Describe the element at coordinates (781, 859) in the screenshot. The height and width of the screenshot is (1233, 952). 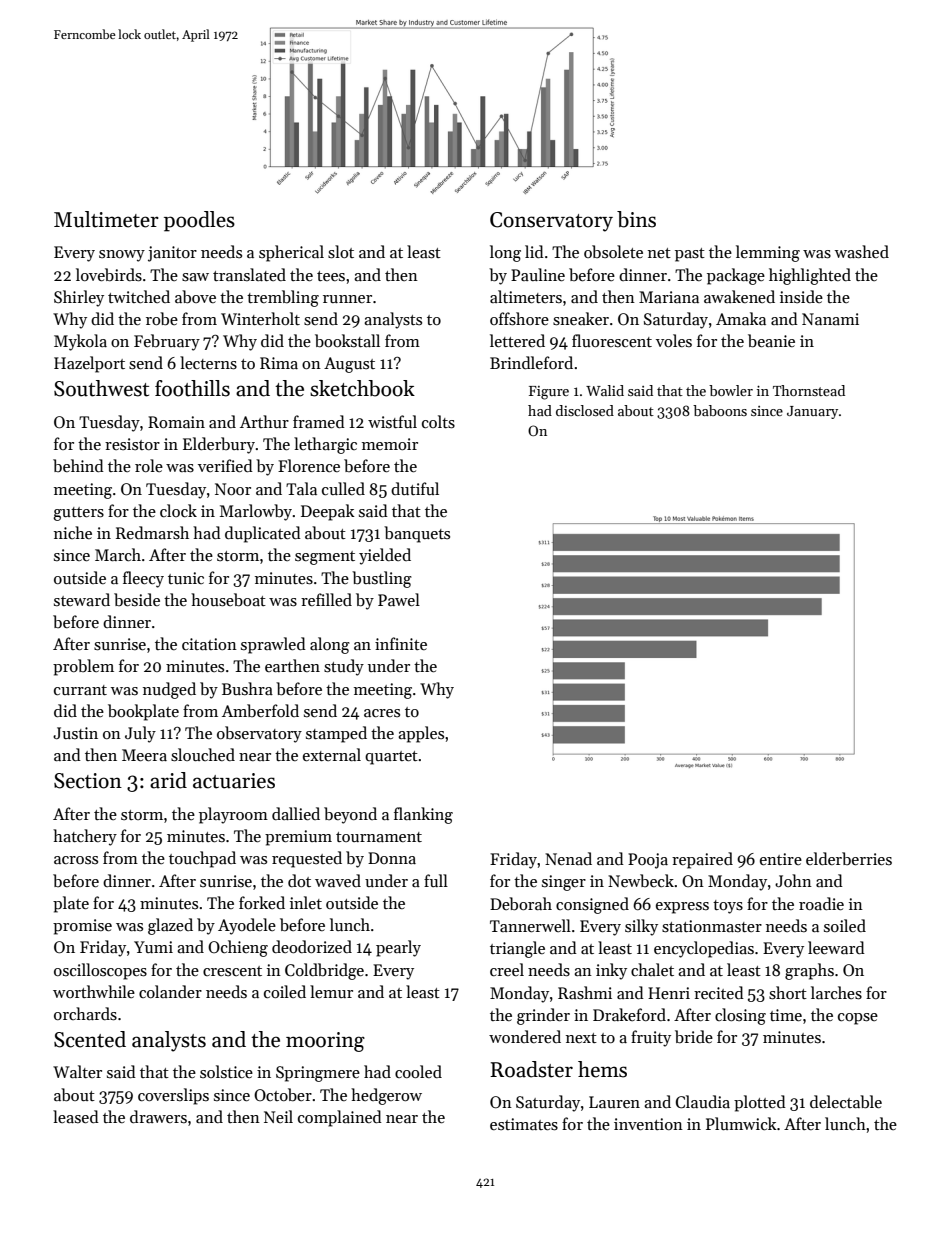
I see `entire` at that location.
